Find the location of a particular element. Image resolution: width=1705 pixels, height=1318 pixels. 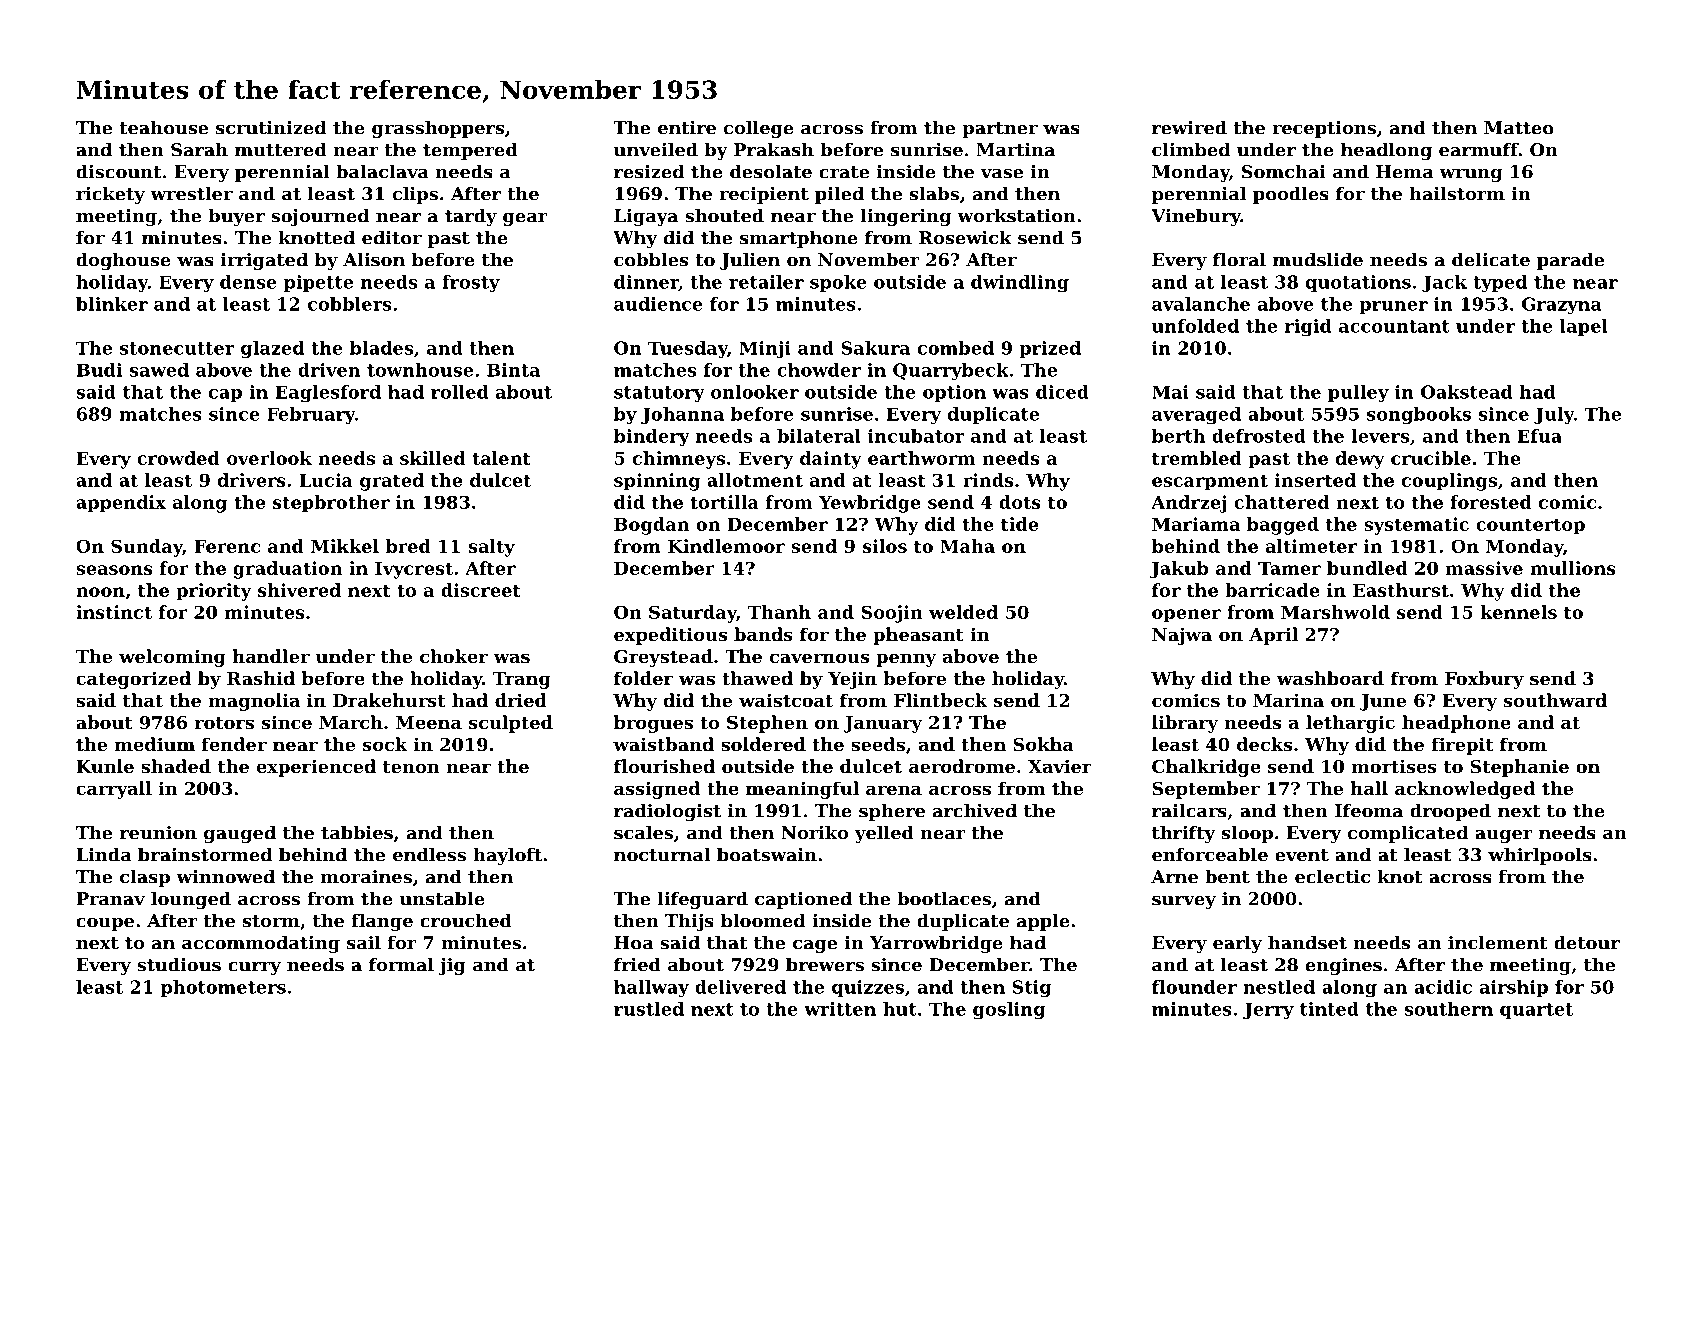

crowded is located at coordinates (178, 458).
